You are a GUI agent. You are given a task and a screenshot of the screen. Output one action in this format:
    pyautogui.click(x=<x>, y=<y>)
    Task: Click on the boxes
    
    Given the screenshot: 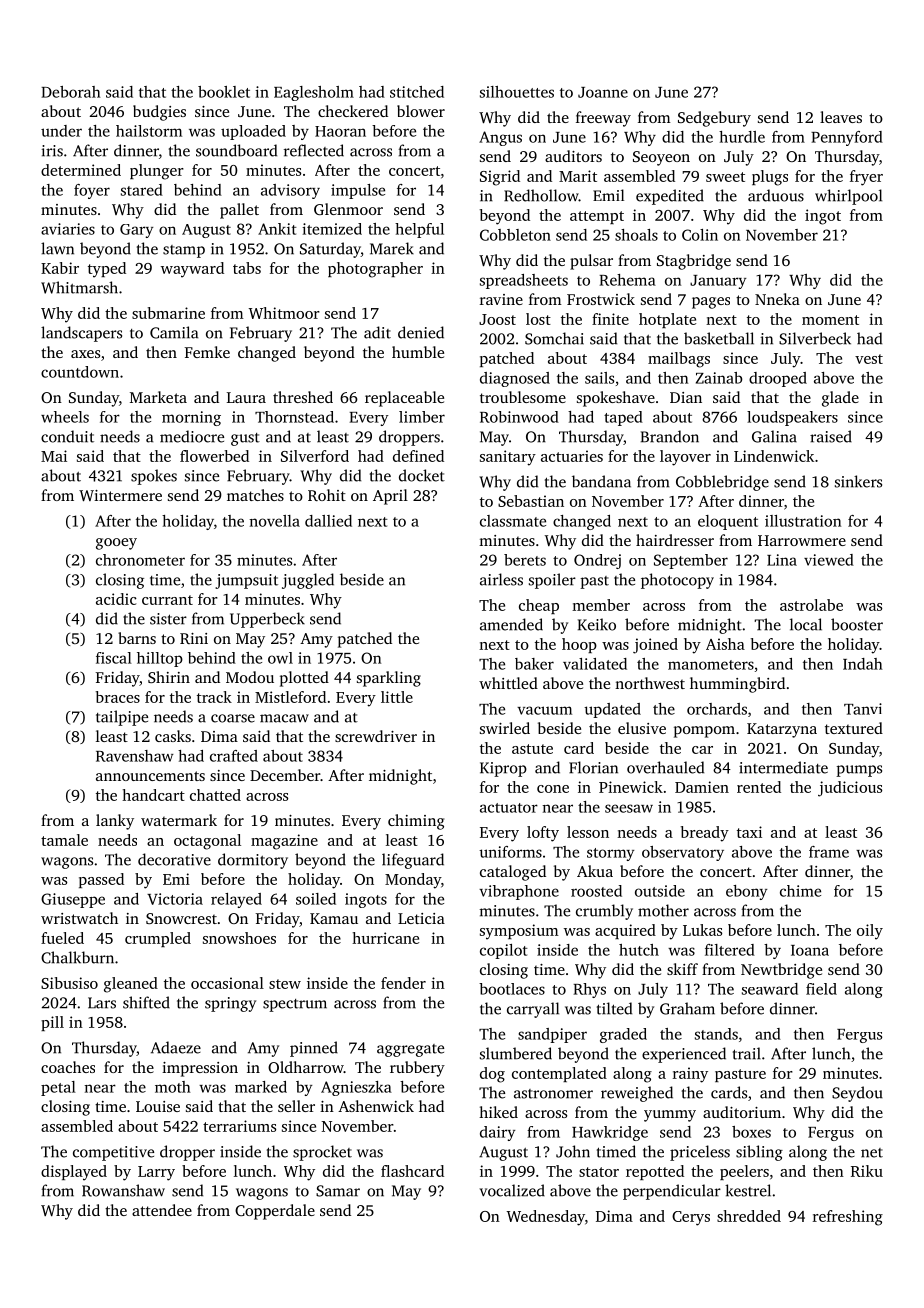 What is the action you would take?
    pyautogui.click(x=751, y=1132)
